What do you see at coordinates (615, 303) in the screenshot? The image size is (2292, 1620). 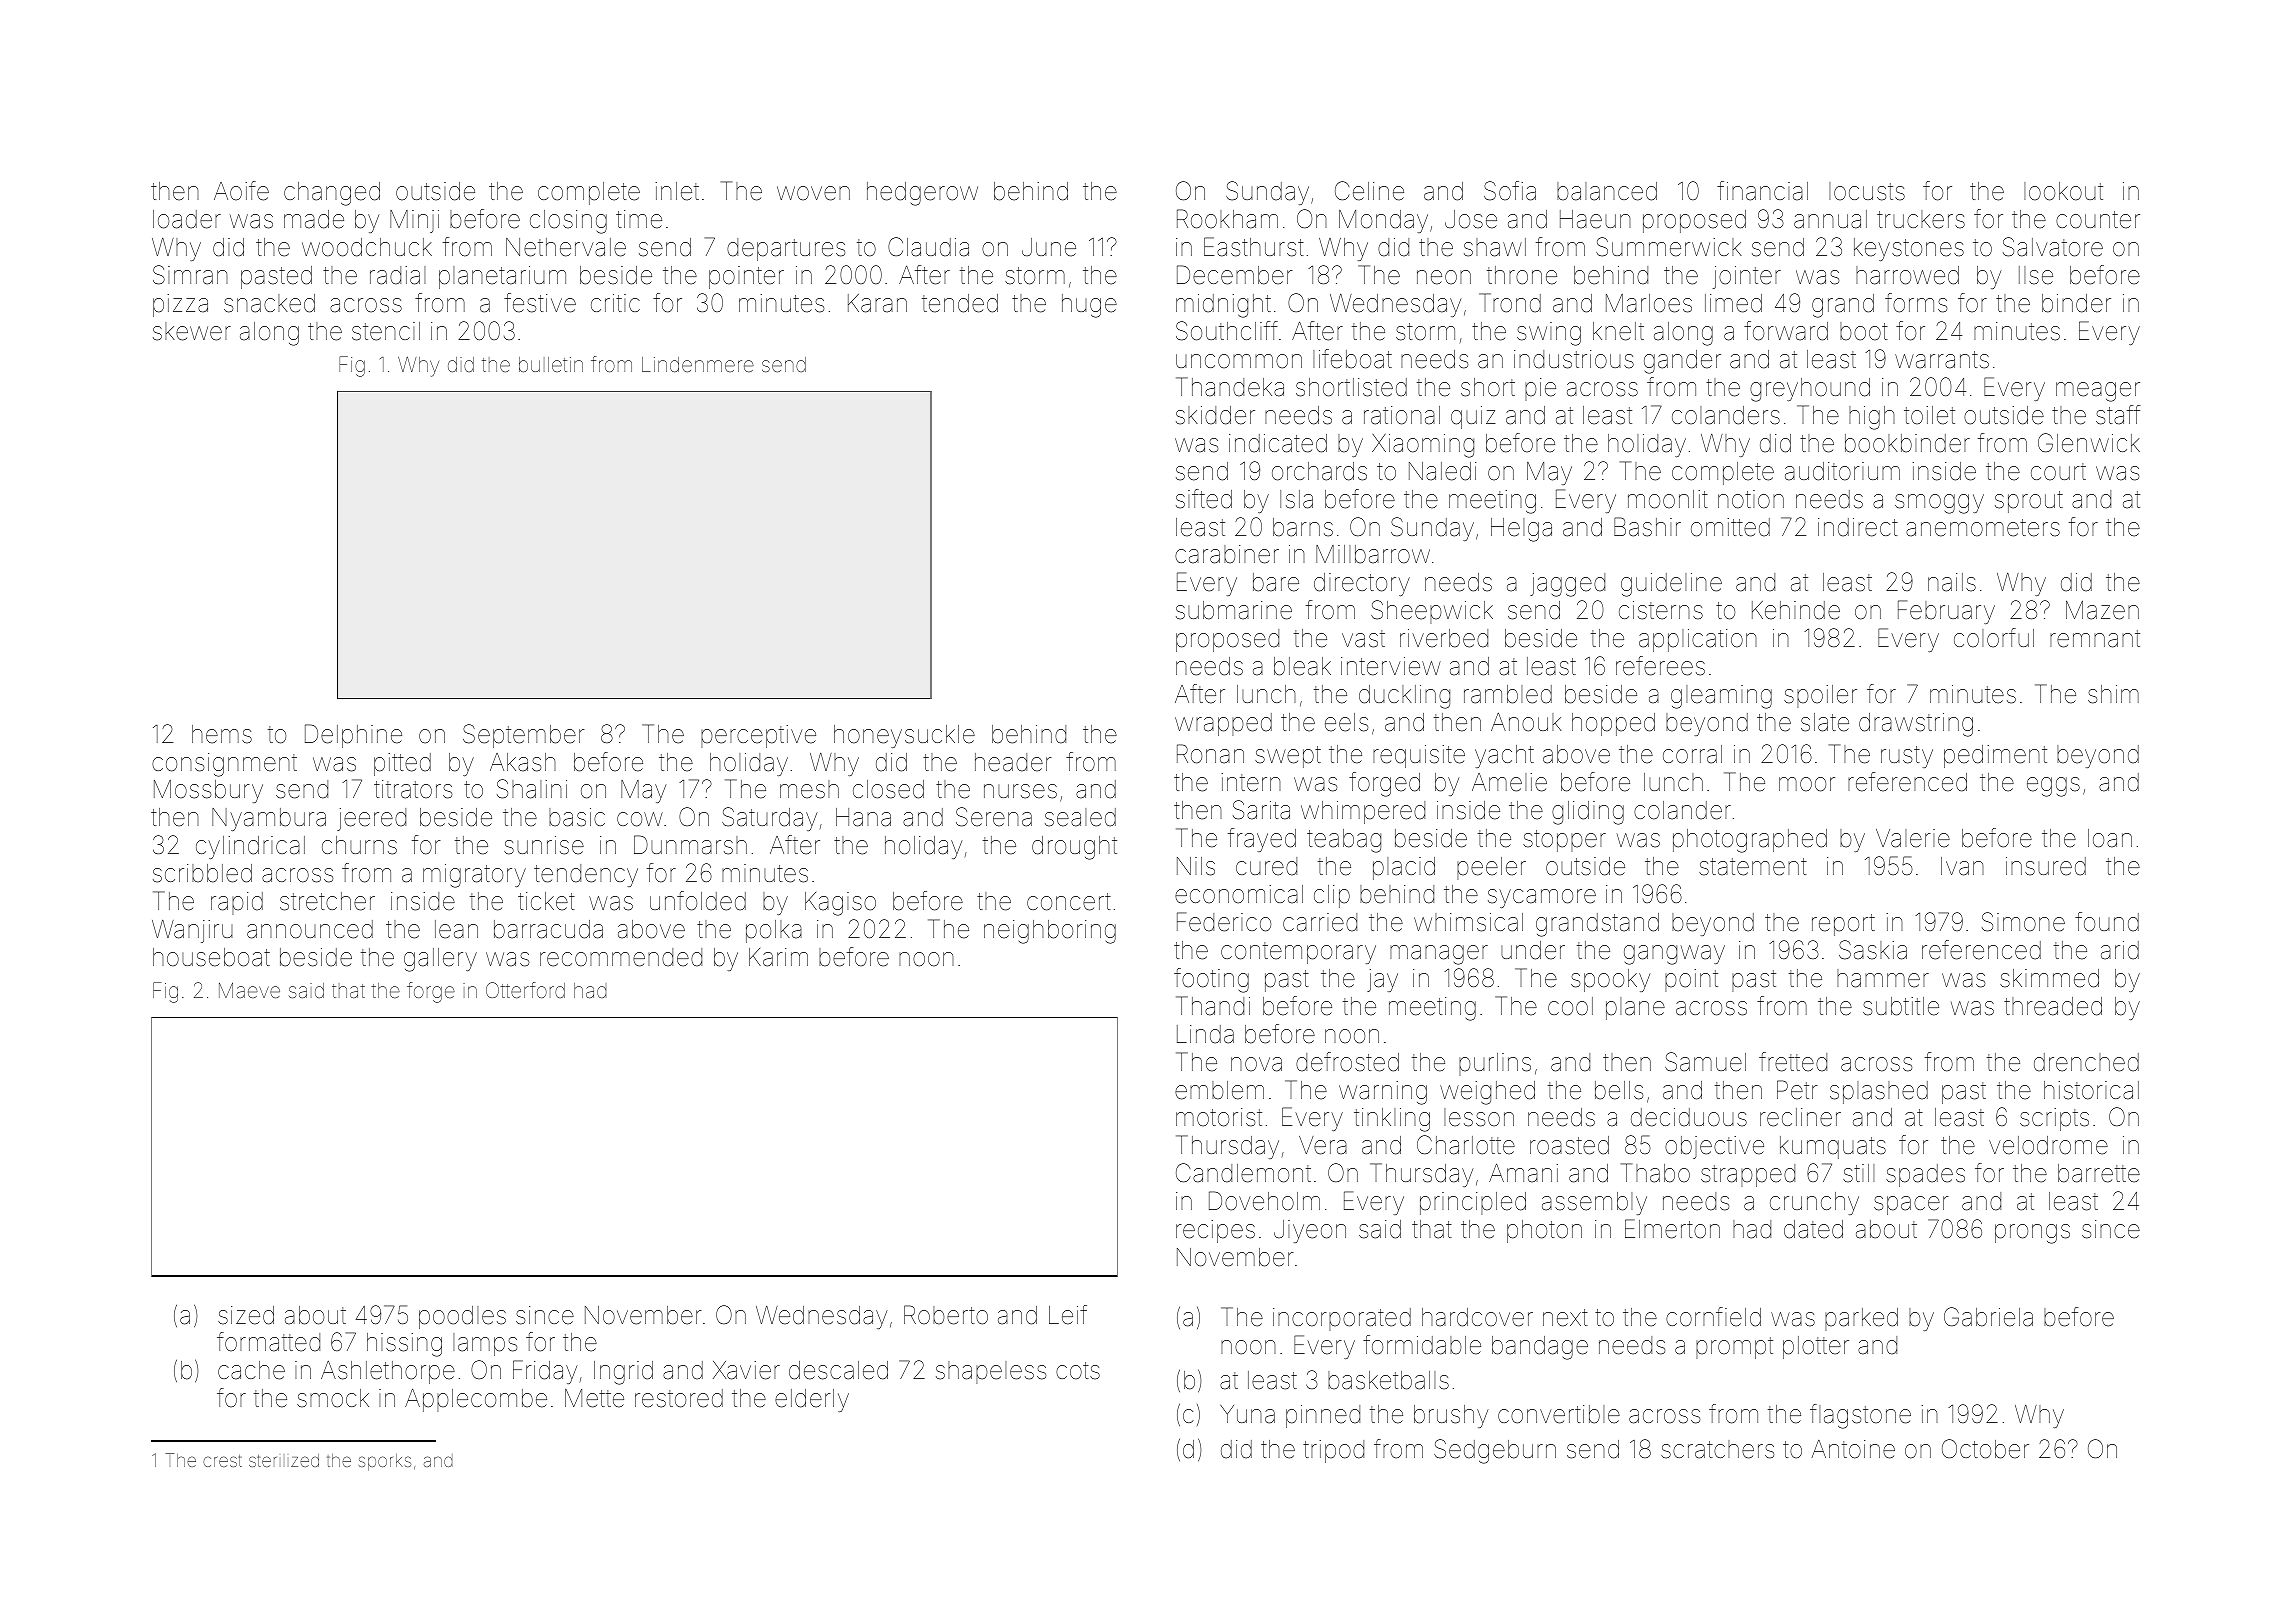 I see `critic` at bounding box center [615, 303].
